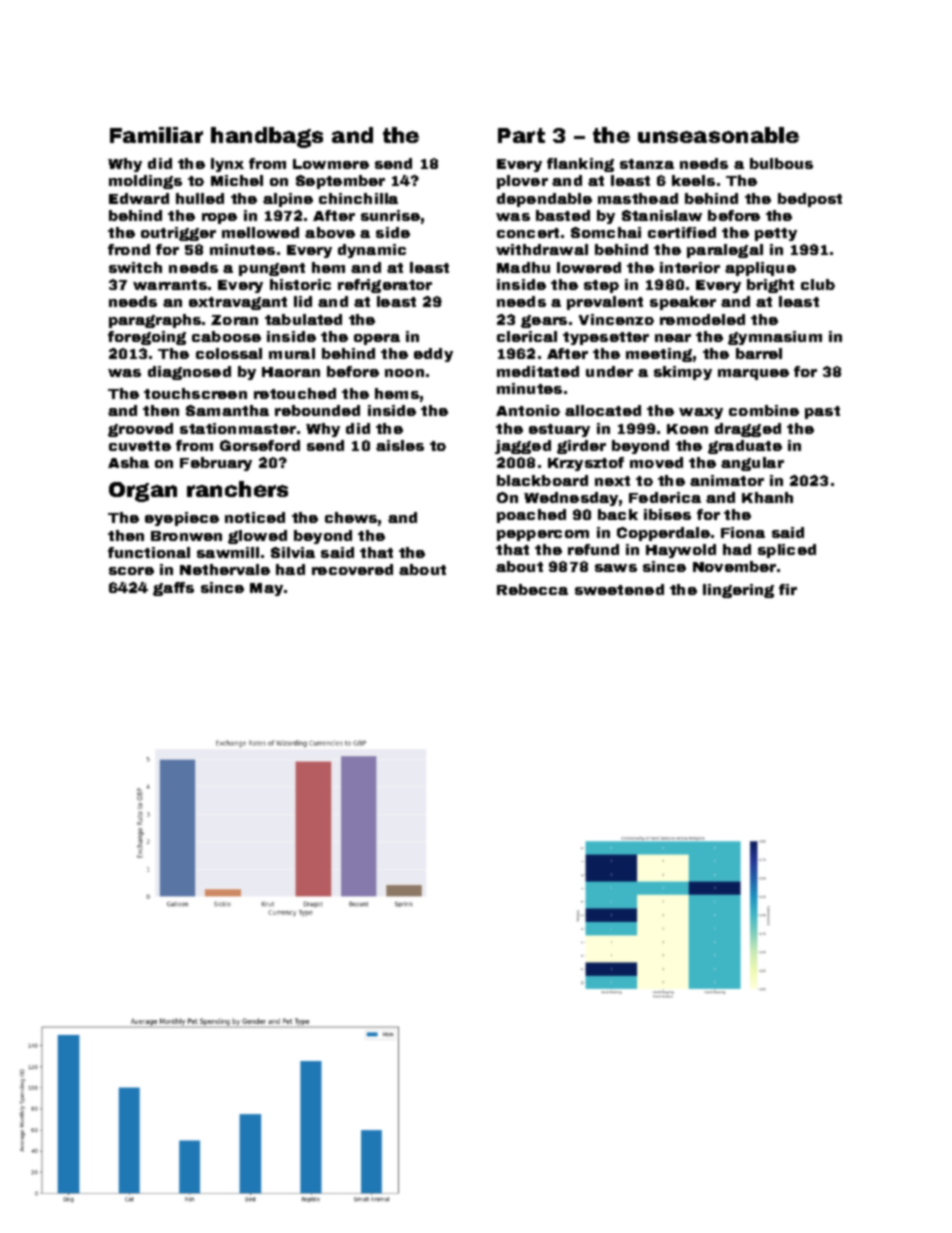  What do you see at coordinates (701, 413) in the screenshot?
I see `waxy` at bounding box center [701, 413].
